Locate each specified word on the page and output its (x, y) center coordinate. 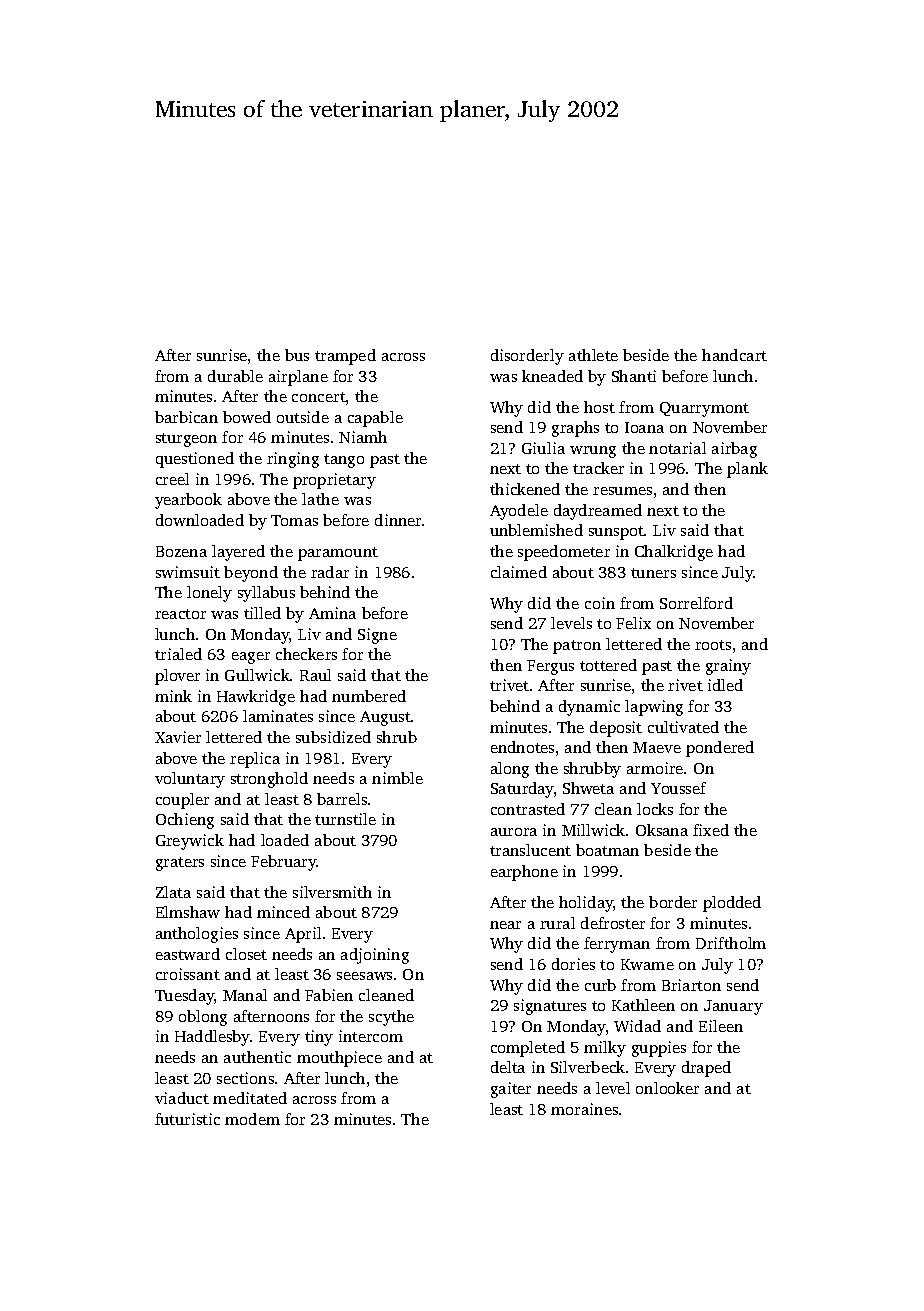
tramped (345, 357)
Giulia (543, 448)
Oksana (662, 830)
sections (245, 1078)
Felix (633, 623)
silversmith (332, 892)
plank (747, 470)
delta (508, 1067)
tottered (608, 665)
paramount (338, 554)
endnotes (522, 747)
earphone (524, 873)
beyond (251, 574)
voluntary (190, 780)
